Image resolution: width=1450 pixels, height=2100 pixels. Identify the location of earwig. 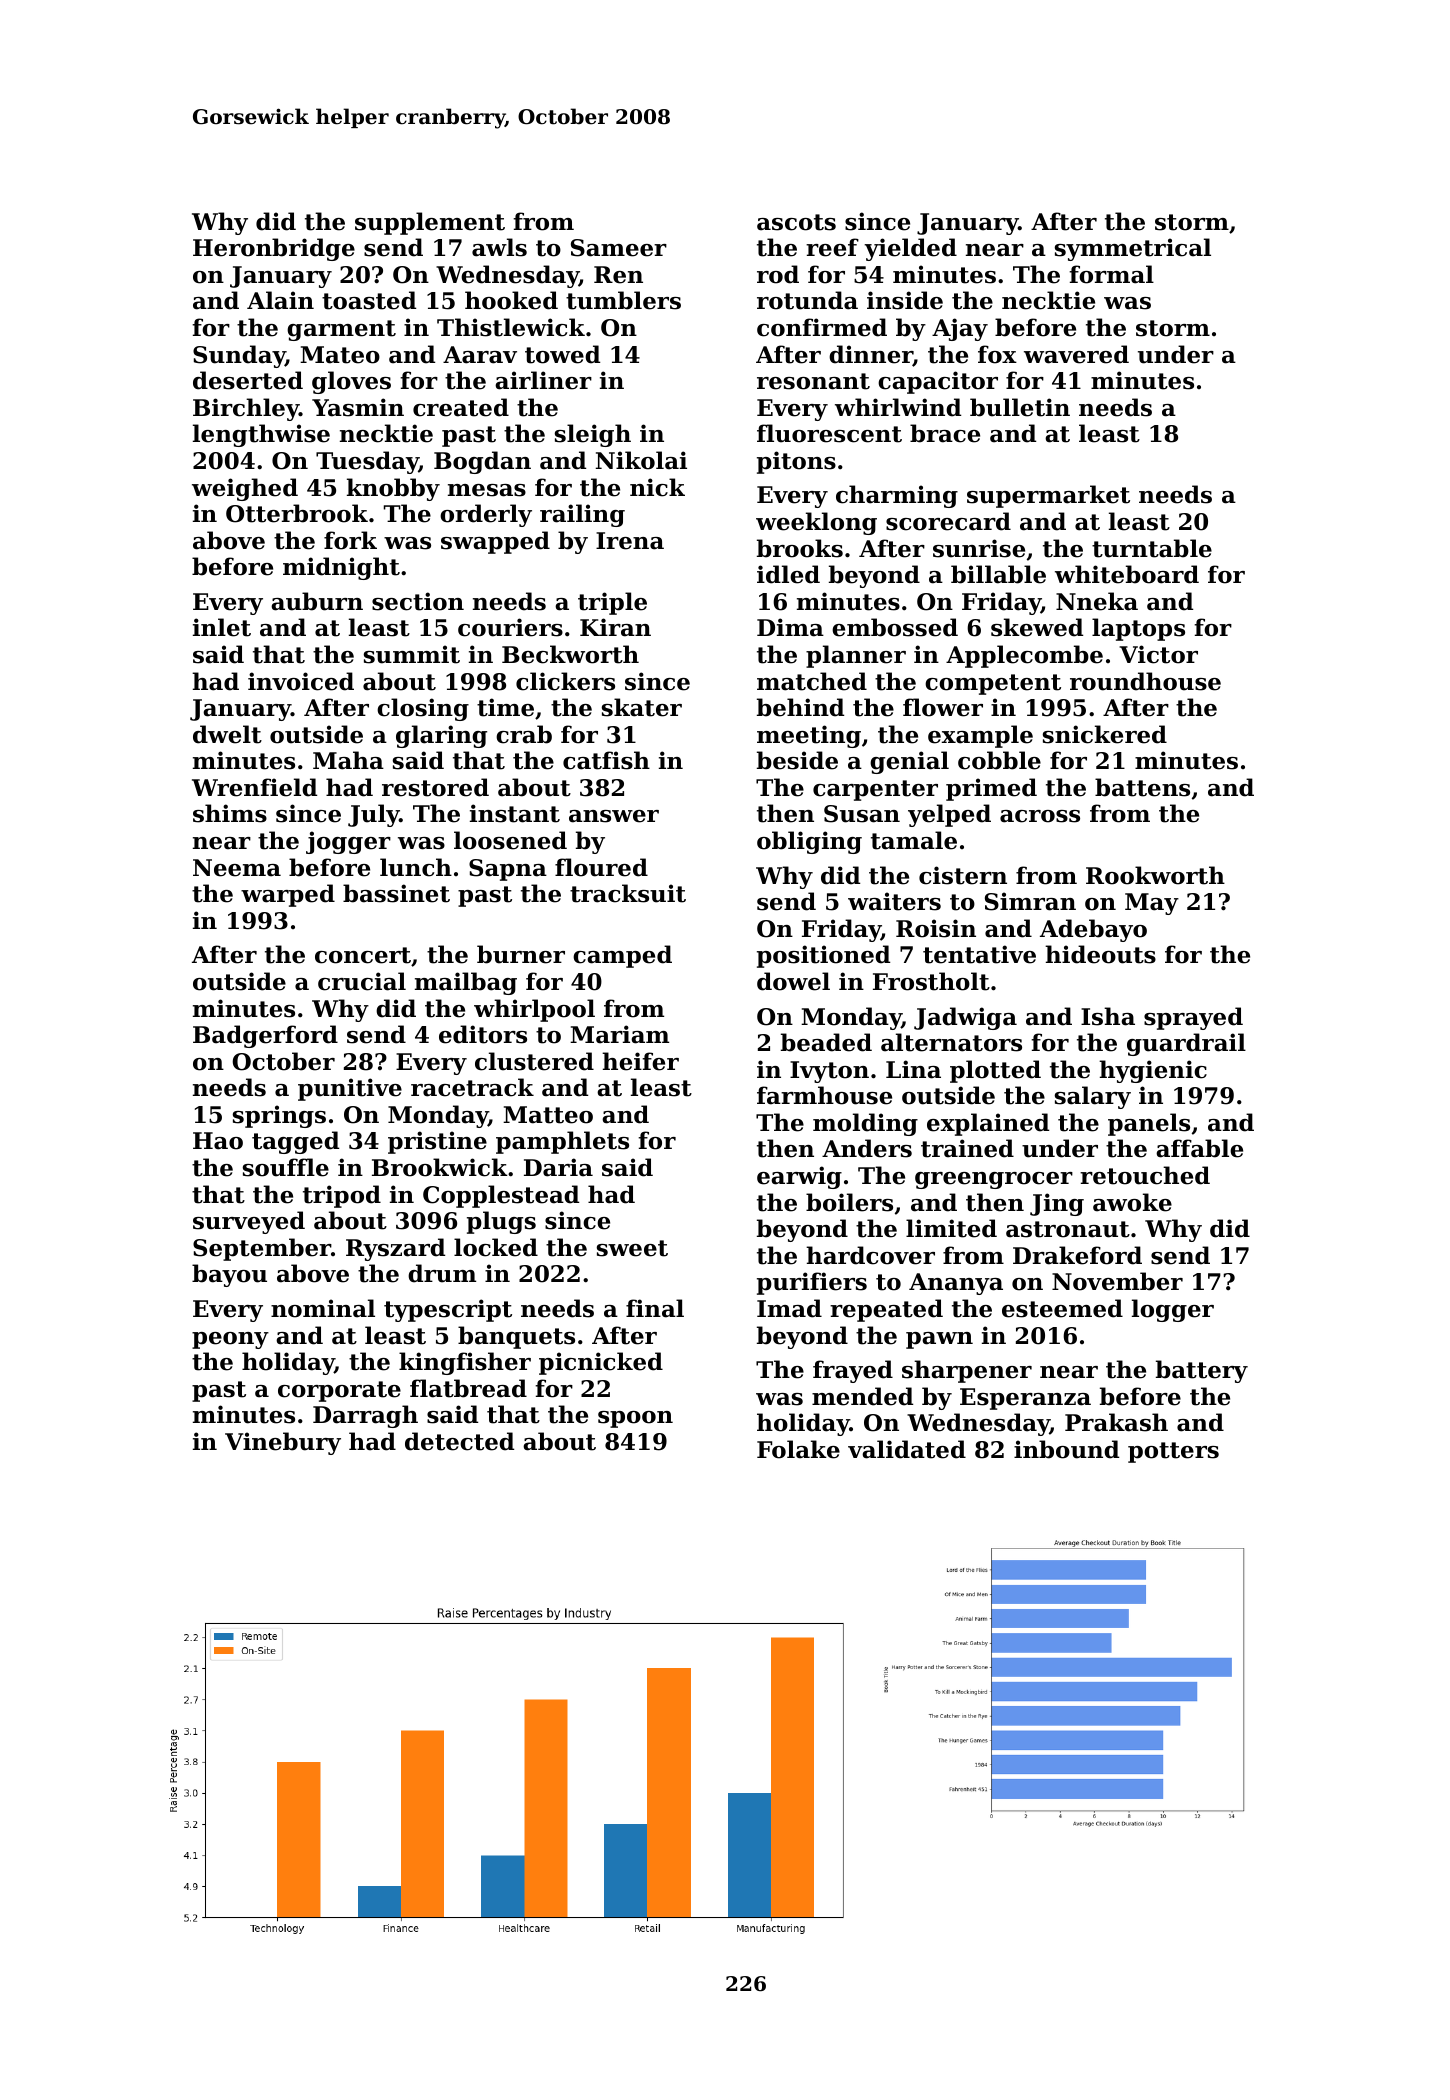
(799, 1177).
